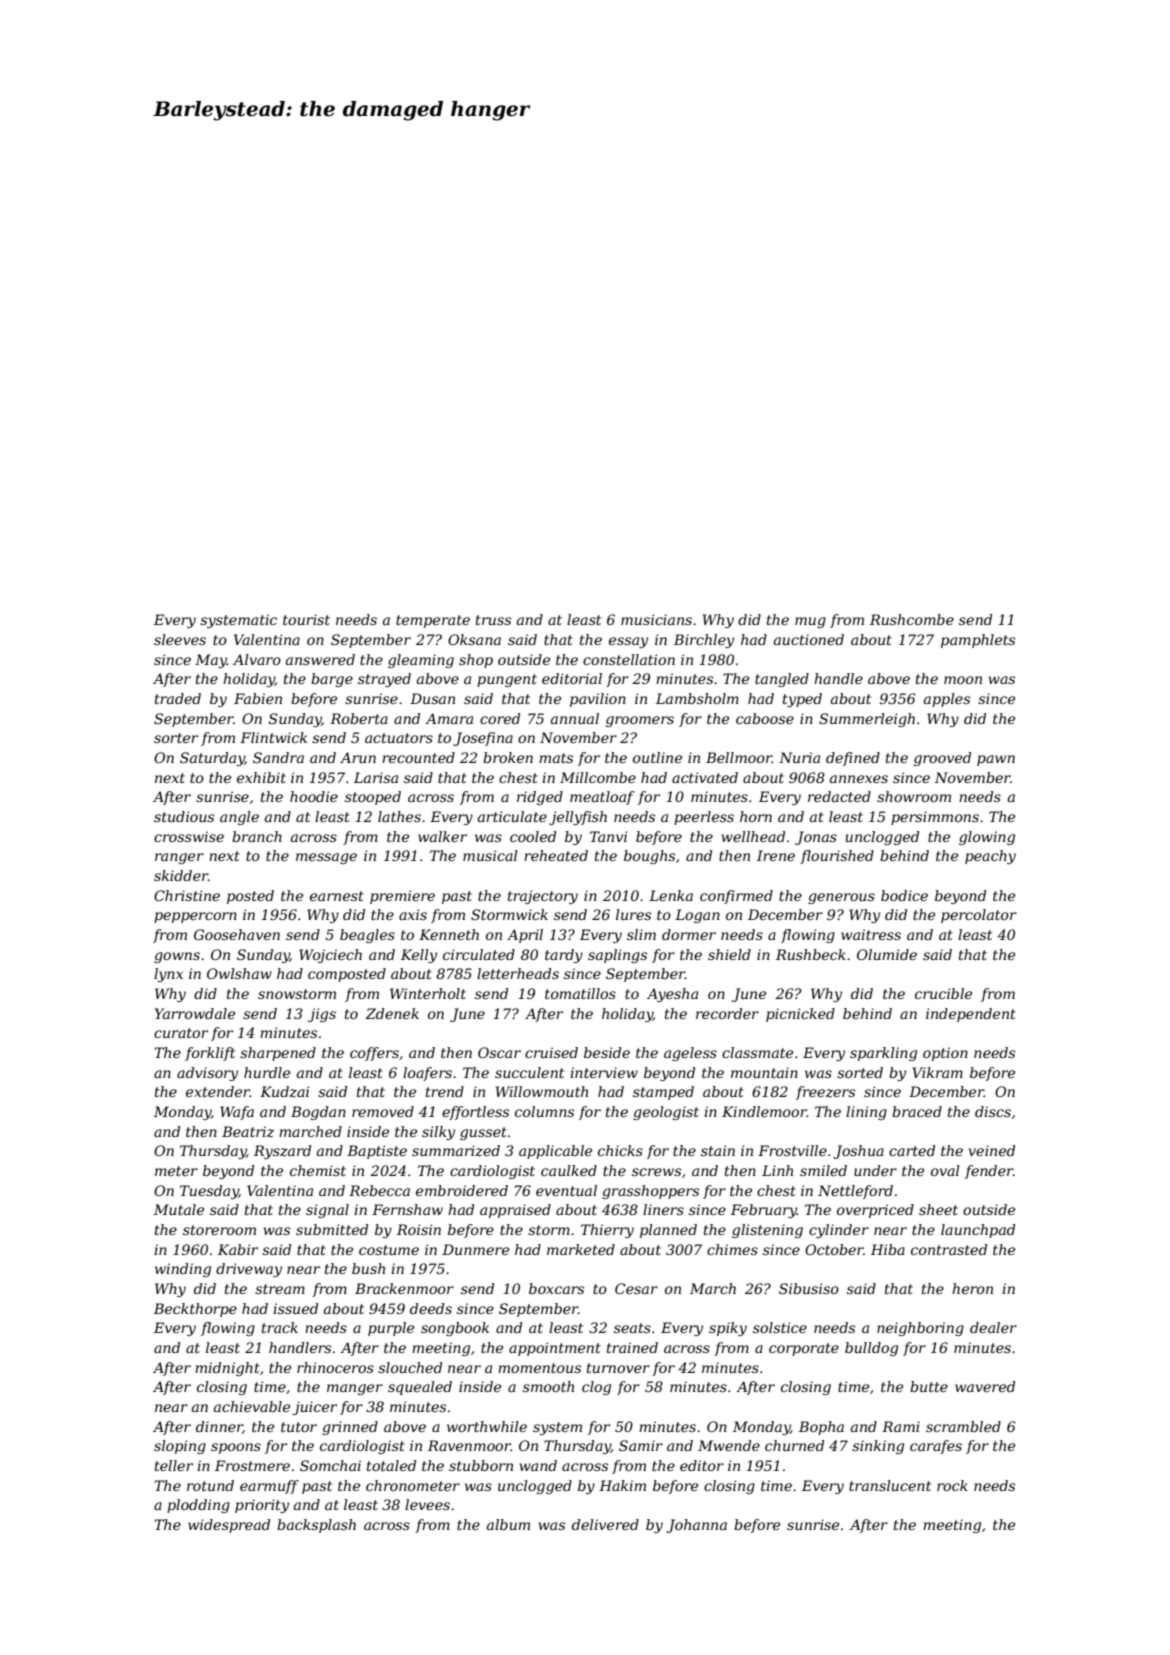 Image resolution: width=1170 pixels, height=1655 pixels. What do you see at coordinates (943, 993) in the image?
I see `crucible` at bounding box center [943, 993].
